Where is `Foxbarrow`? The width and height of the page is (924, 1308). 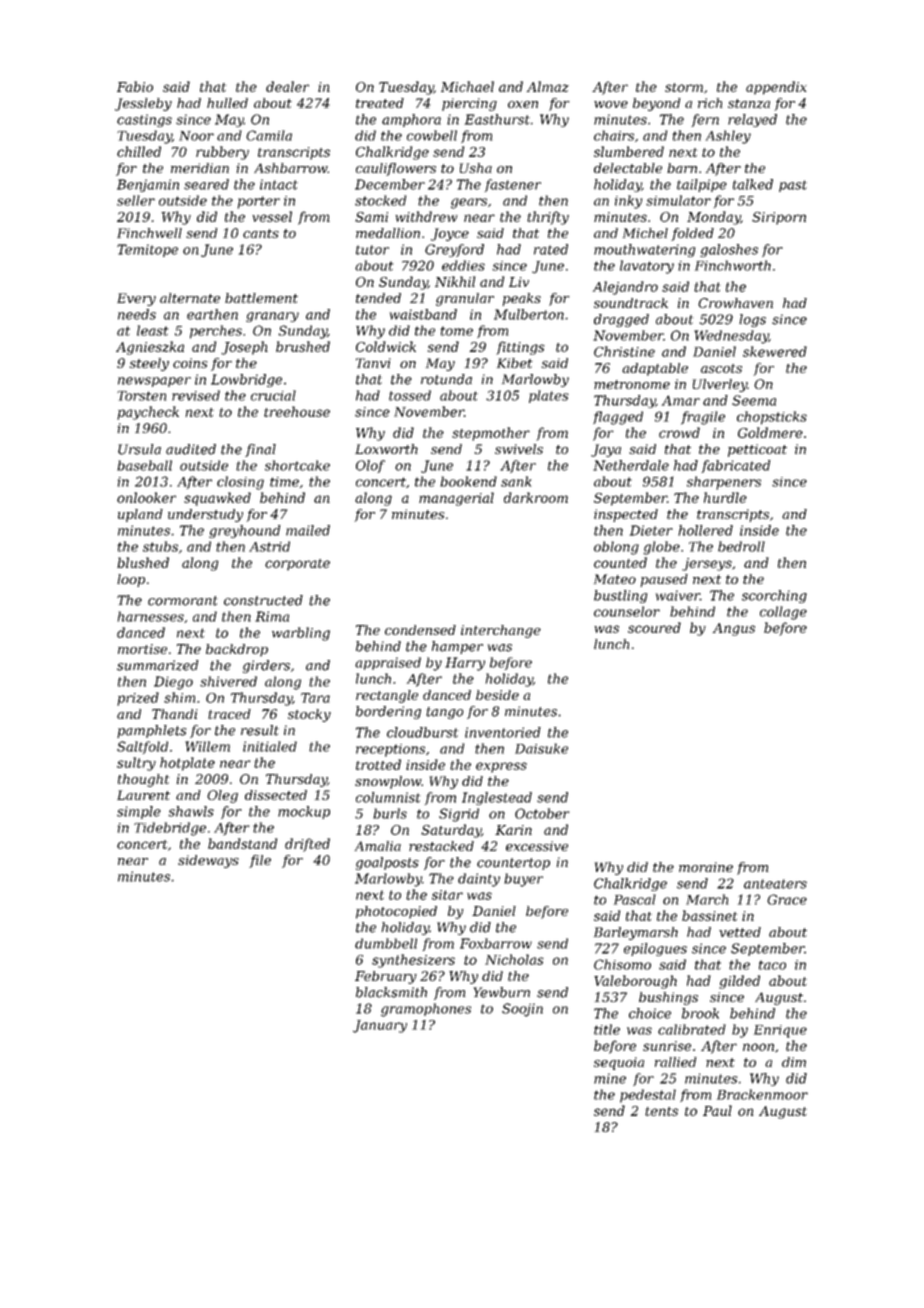 Foxbarrow is located at coordinates (496, 943).
